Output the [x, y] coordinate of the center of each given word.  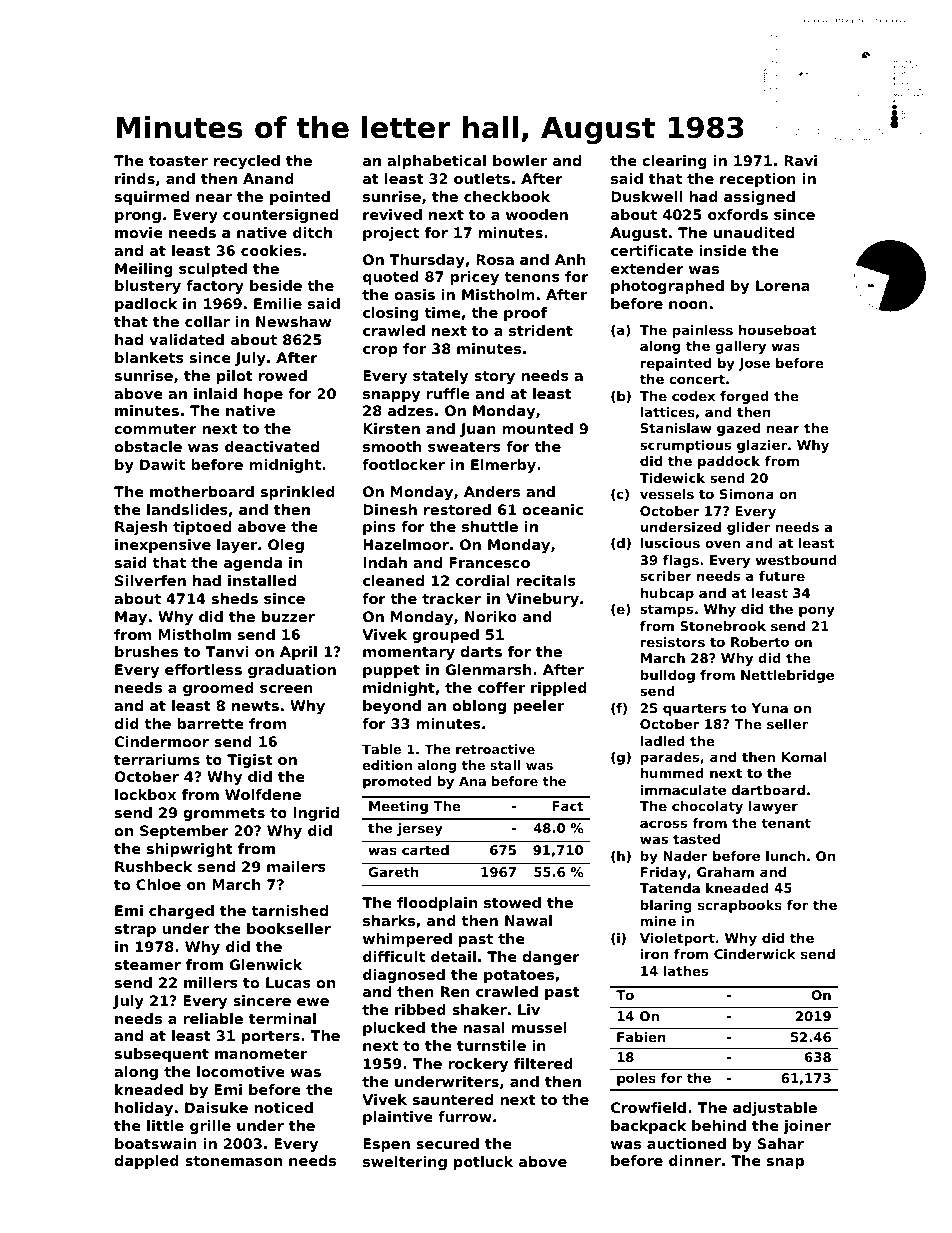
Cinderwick [755, 954]
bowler [520, 160]
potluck [483, 1163]
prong [138, 217]
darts [481, 651]
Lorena [783, 285]
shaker [479, 1009]
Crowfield [648, 1107]
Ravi [800, 160]
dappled [146, 1162]
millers [211, 982]
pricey [474, 278]
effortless [203, 669]
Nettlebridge [787, 676]
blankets [149, 357]
